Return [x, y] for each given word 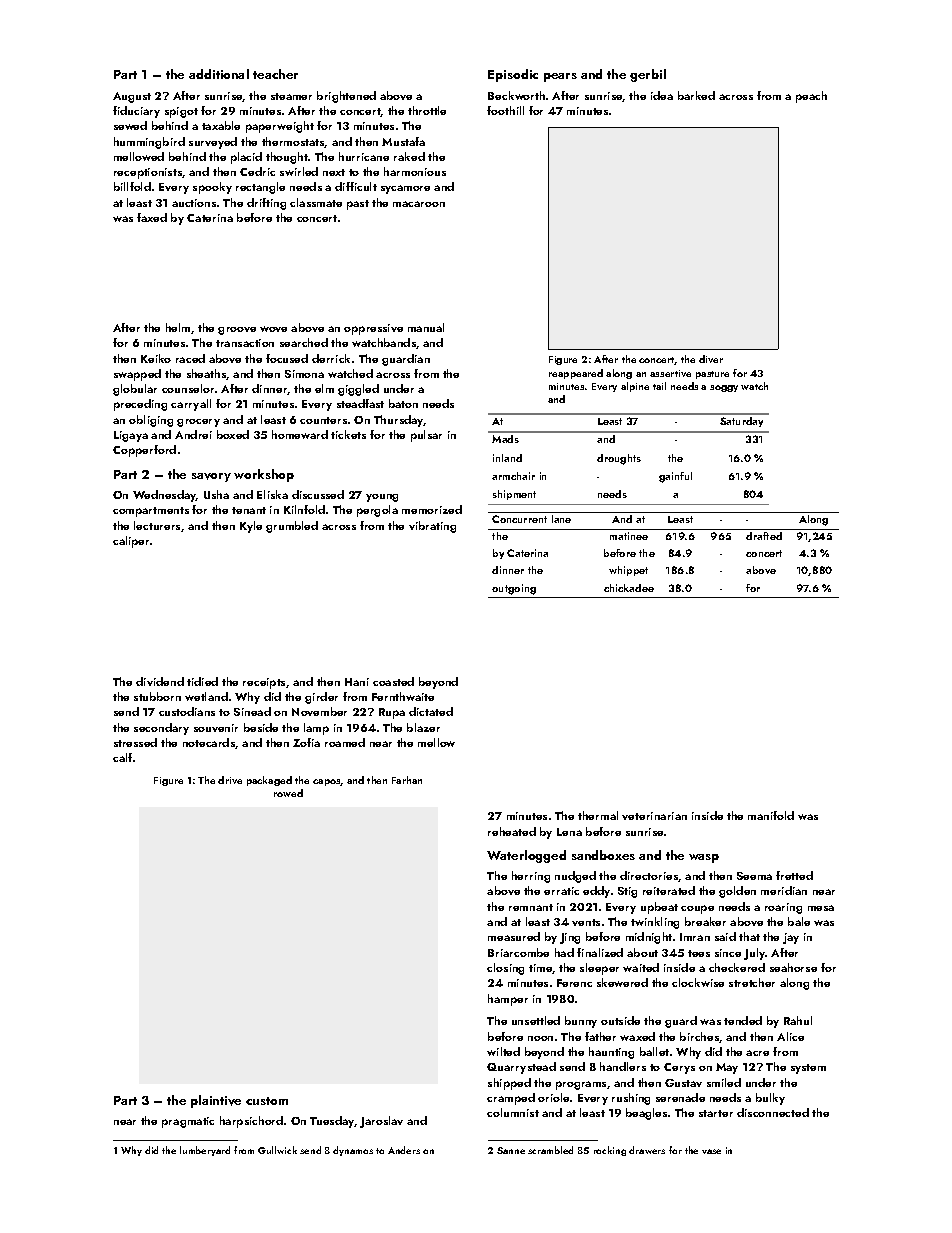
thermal [598, 815]
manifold [771, 815]
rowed [288, 793]
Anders [404, 1150]
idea [662, 95]
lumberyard [205, 1151]
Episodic [513, 75]
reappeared [576, 374]
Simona [304, 374]
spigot [181, 112]
